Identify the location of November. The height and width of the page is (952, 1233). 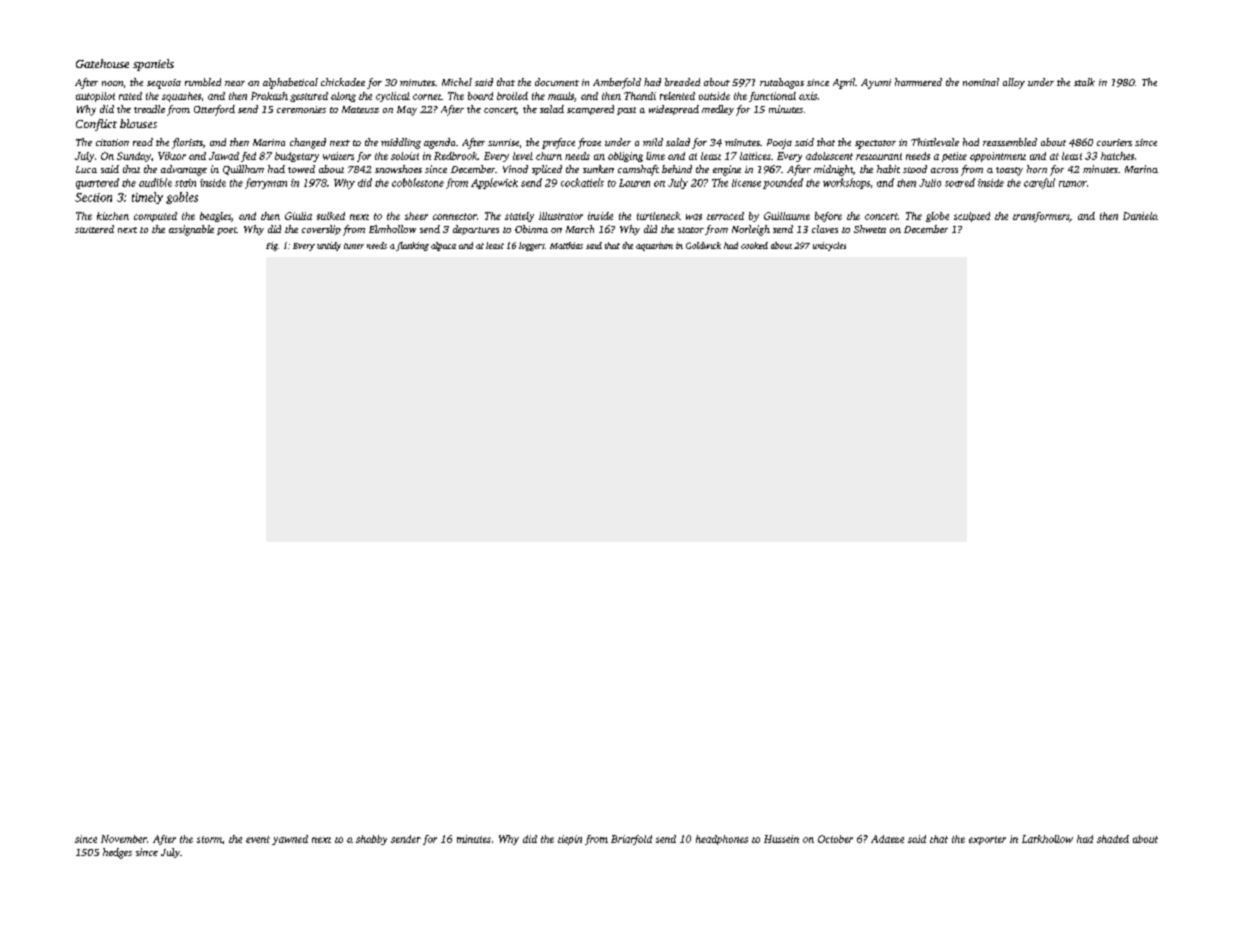
(124, 839).
